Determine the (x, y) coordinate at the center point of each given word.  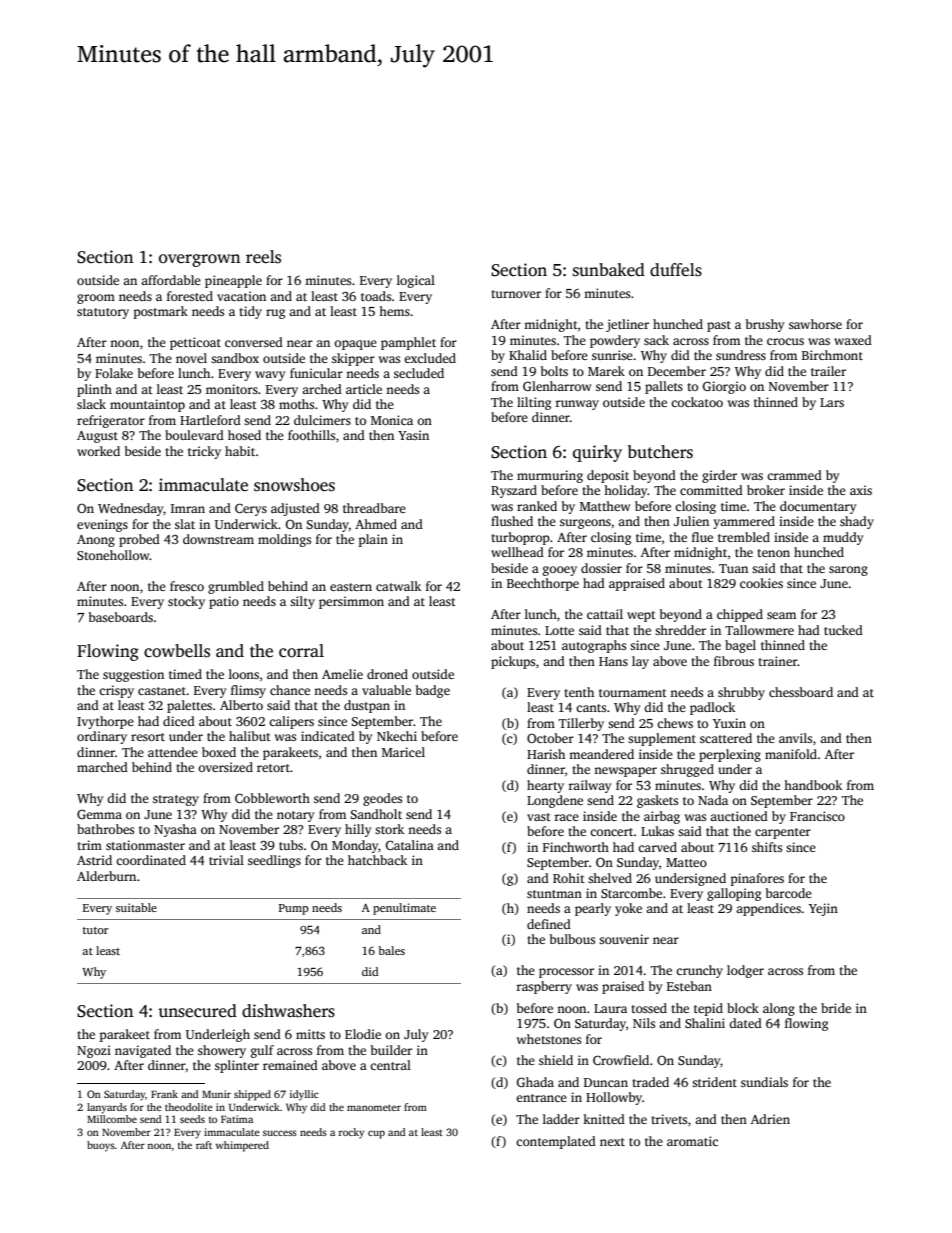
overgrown (199, 260)
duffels (676, 270)
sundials (764, 1082)
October (550, 738)
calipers (291, 722)
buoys (101, 1146)
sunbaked (609, 270)
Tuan (733, 568)
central (390, 1065)
